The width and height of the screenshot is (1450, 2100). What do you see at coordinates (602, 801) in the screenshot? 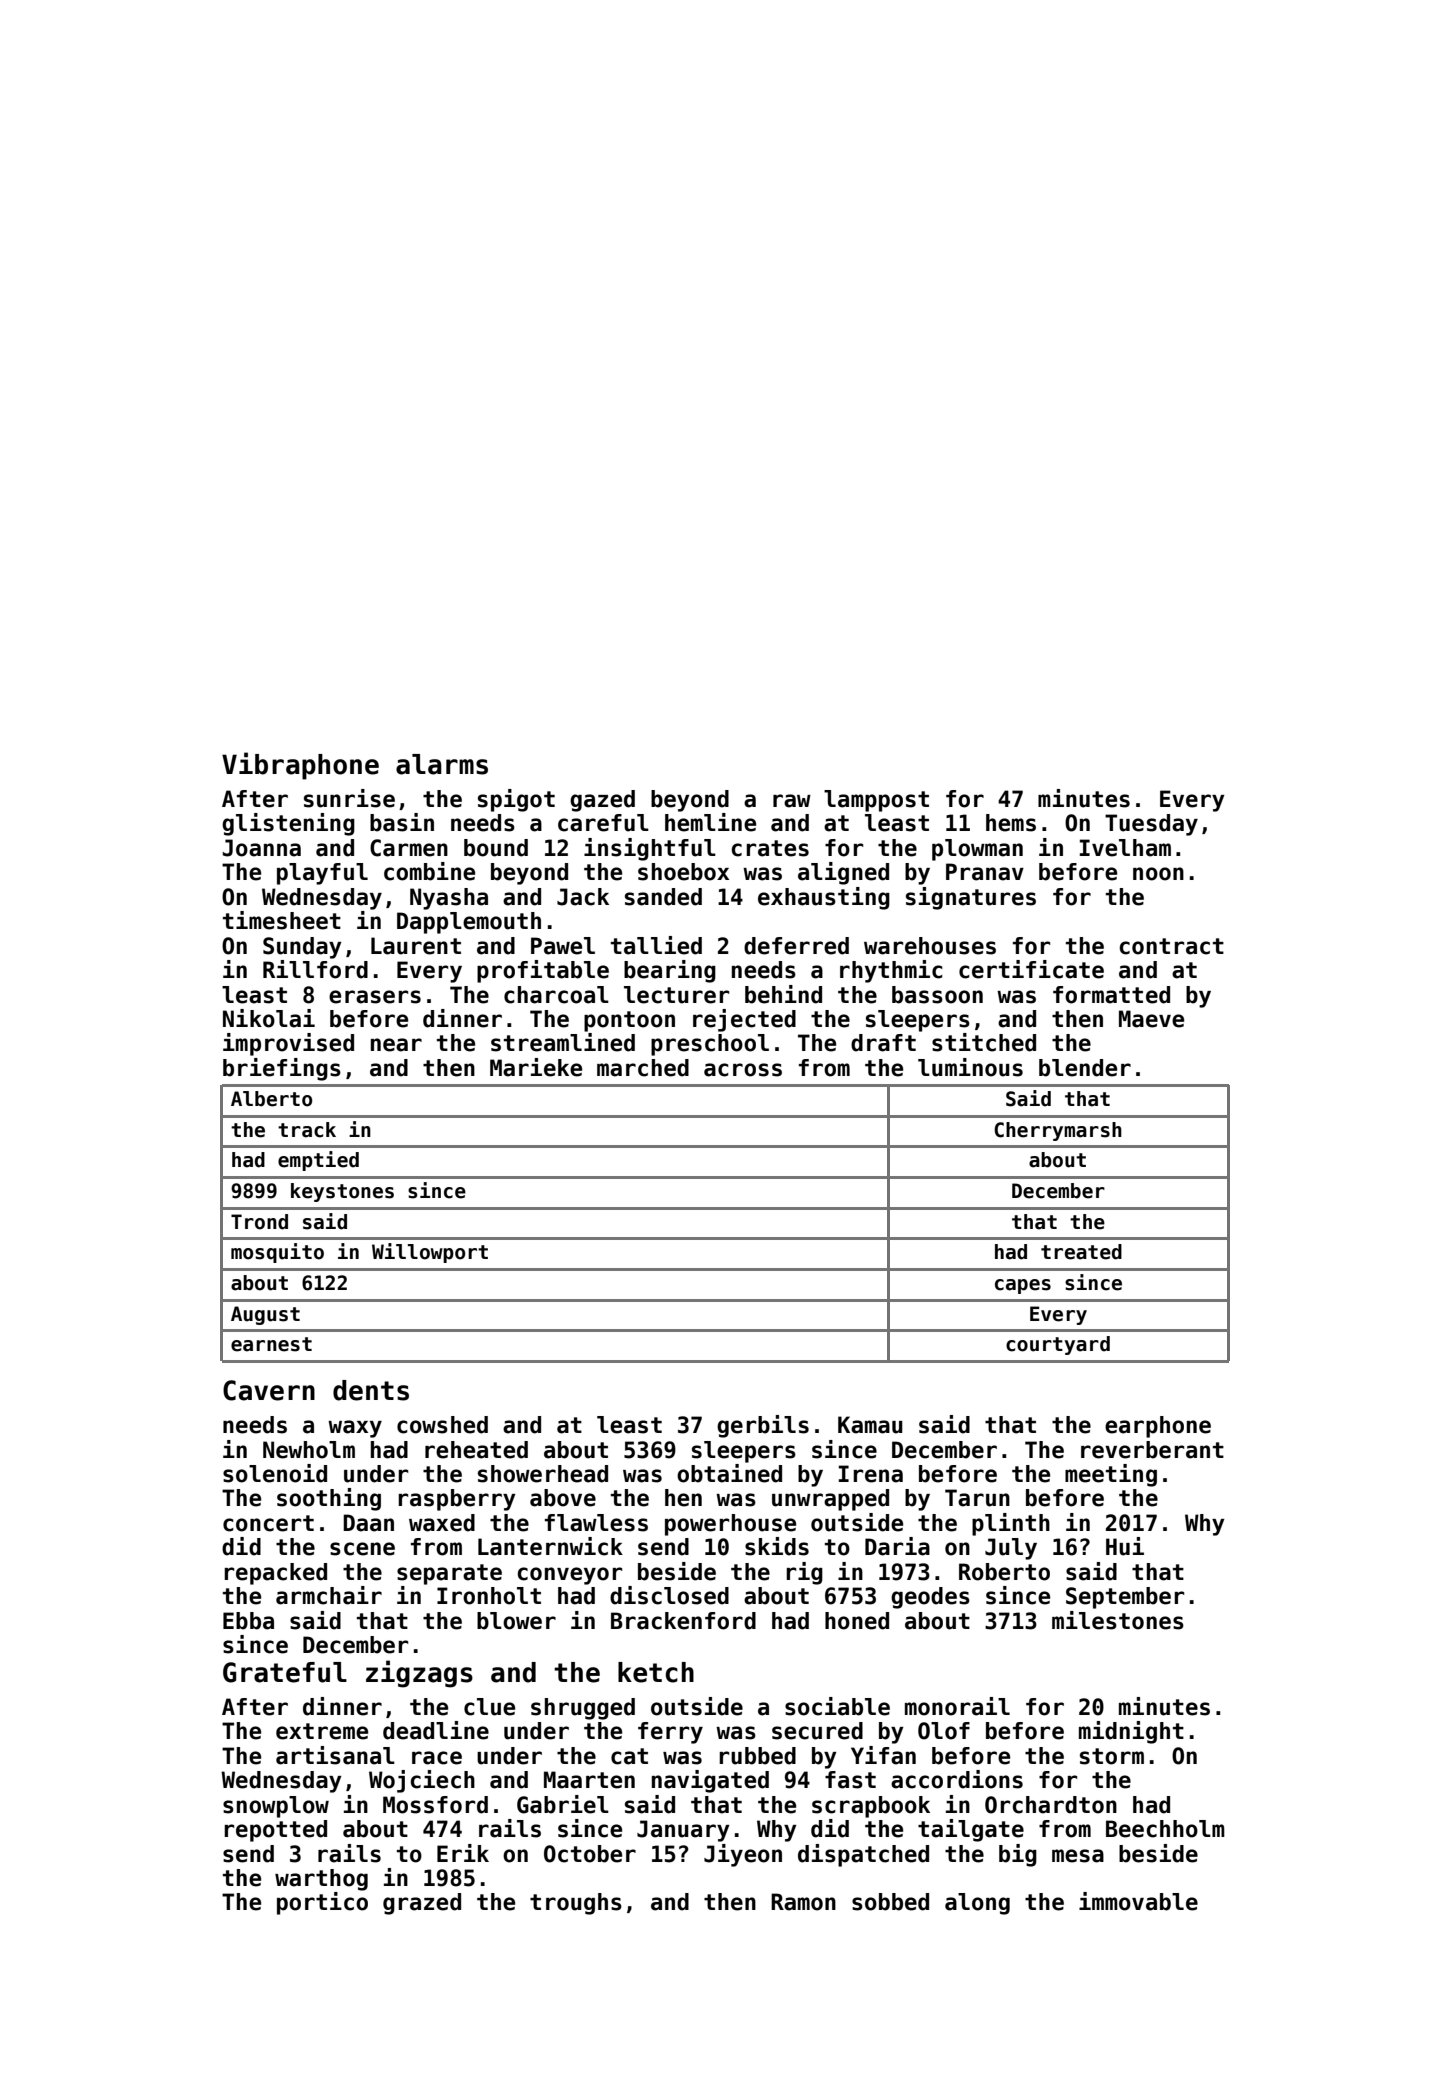
I see `gazed` at bounding box center [602, 801].
